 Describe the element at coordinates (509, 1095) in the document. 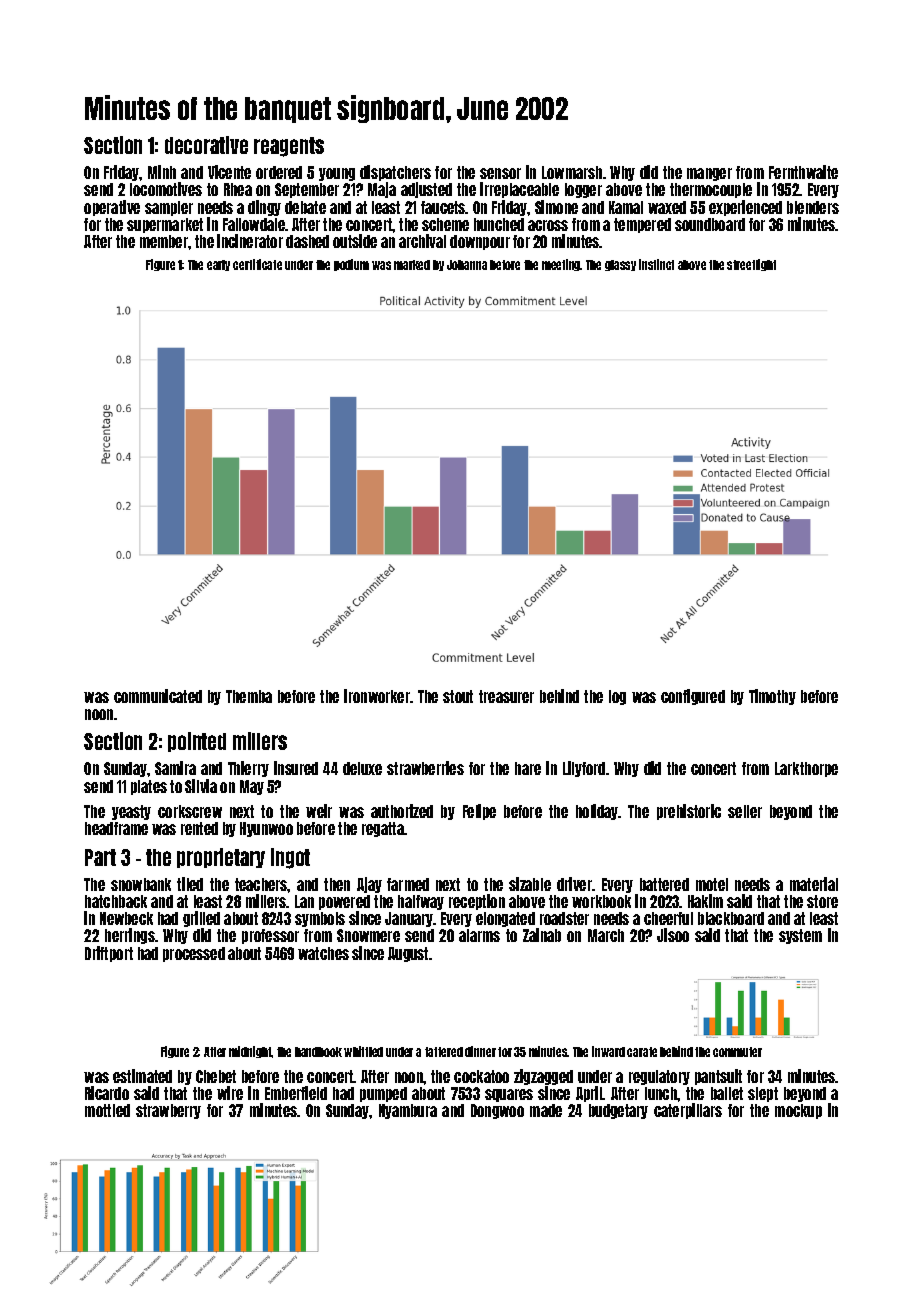

I see `squares` at that location.
